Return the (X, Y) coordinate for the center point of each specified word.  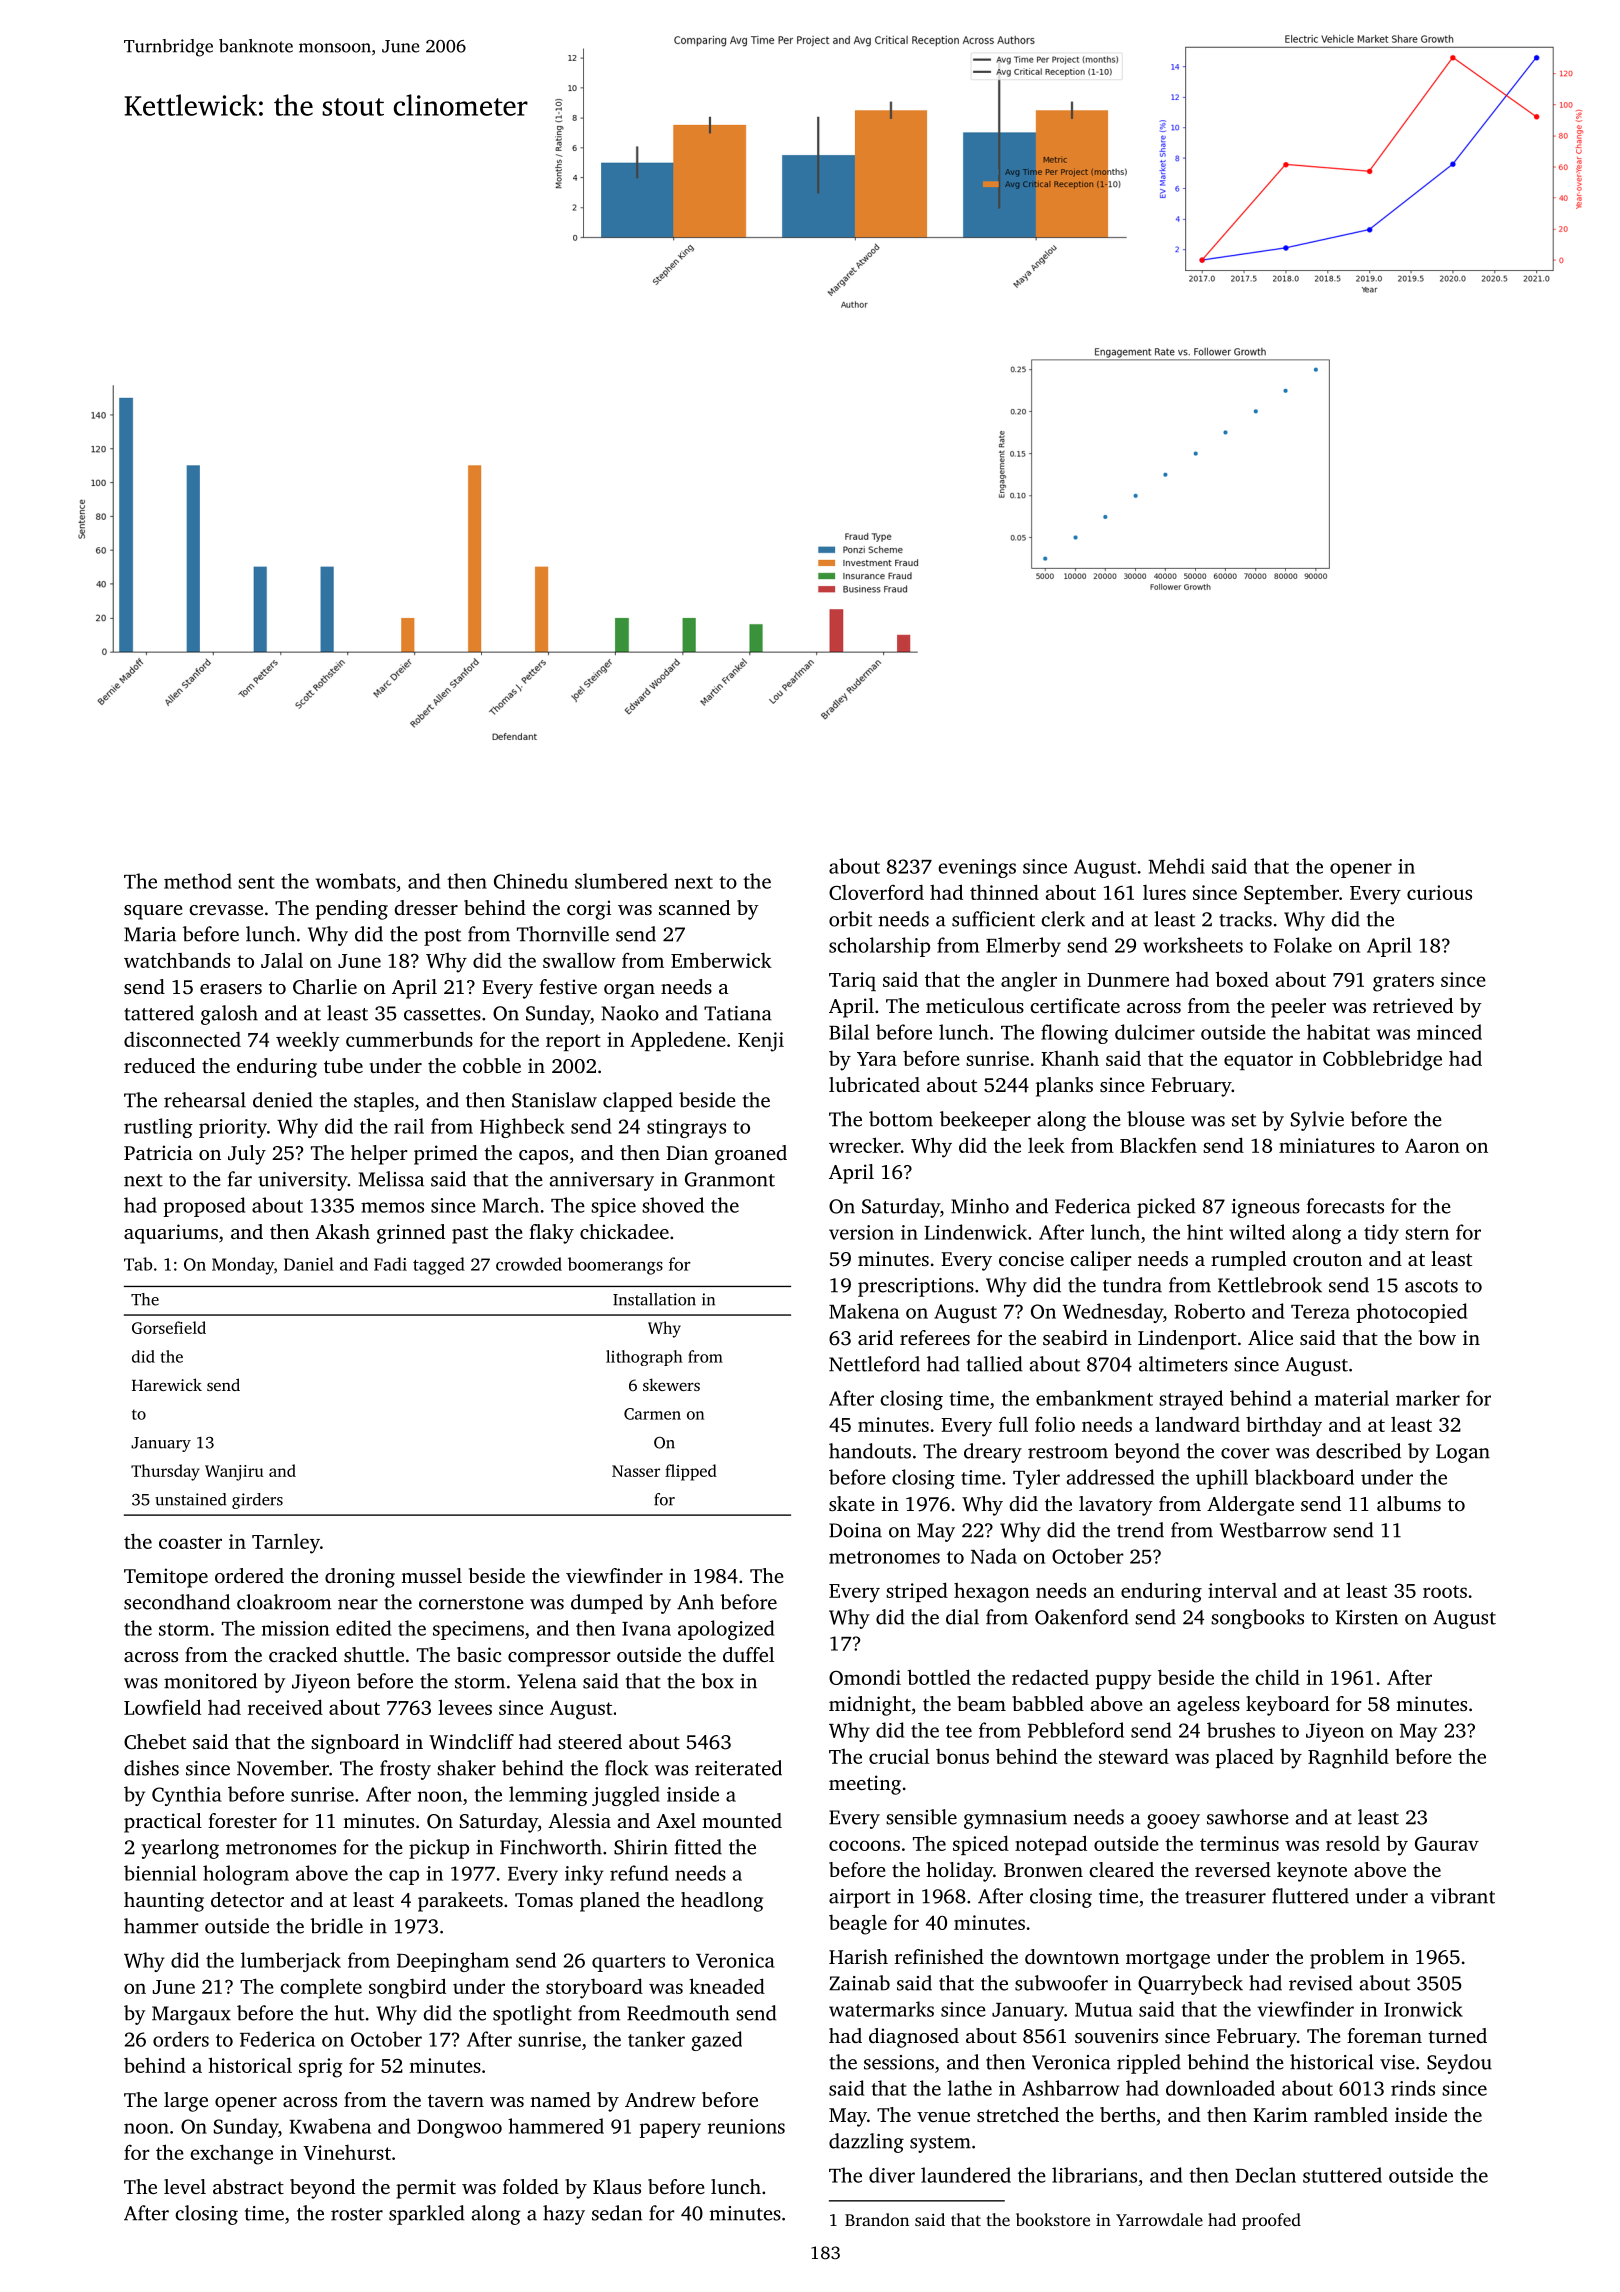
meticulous (975, 1005)
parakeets (460, 1902)
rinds (1413, 2088)
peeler (1298, 1008)
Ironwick (1423, 2009)
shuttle (374, 1654)
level (185, 2186)
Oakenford (1082, 1617)
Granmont (730, 1179)
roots (1445, 1591)
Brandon (877, 2219)
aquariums (171, 1234)
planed (610, 1902)
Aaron (1432, 1145)
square (153, 912)
